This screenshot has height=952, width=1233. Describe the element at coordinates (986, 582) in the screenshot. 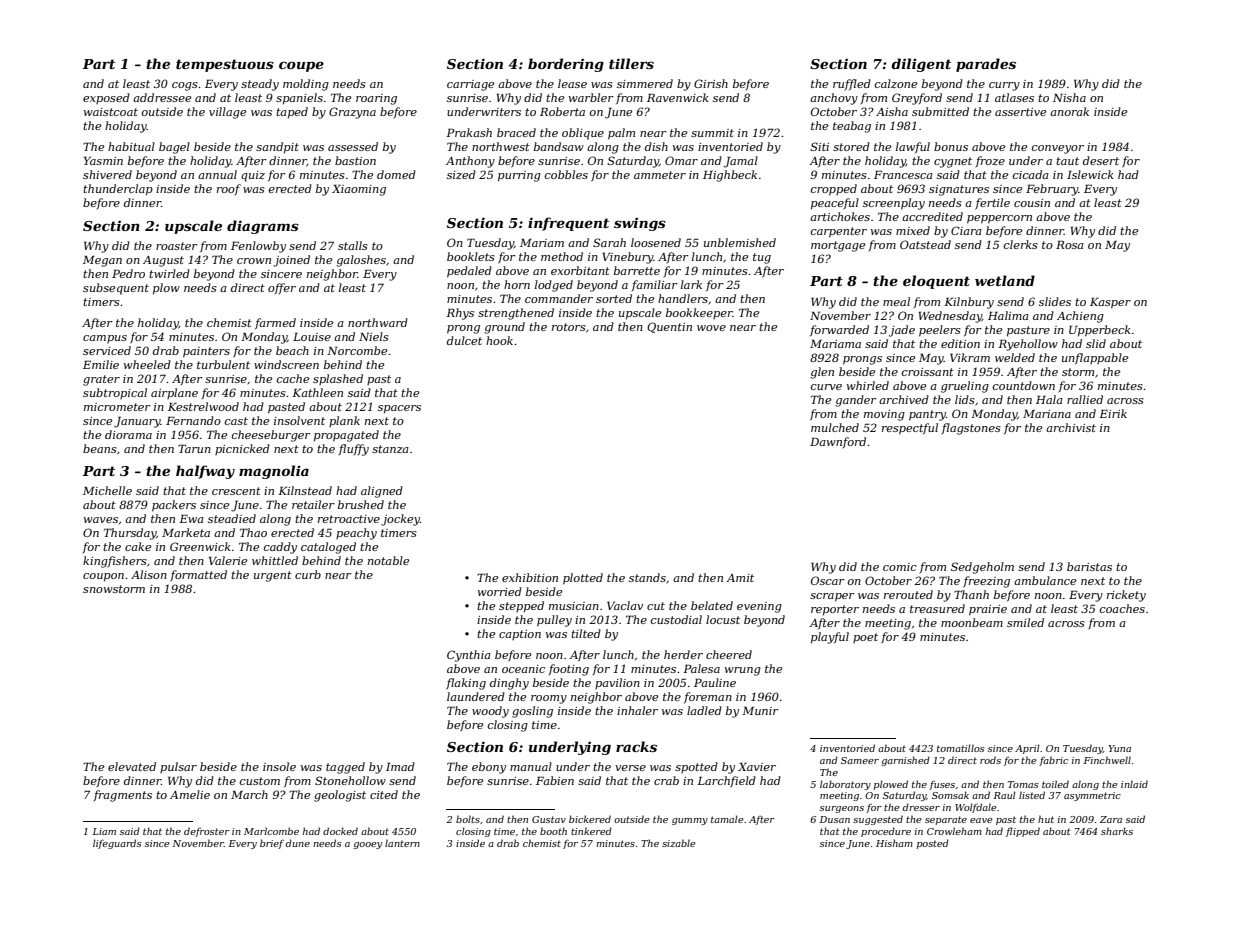

I see `freezing` at that location.
